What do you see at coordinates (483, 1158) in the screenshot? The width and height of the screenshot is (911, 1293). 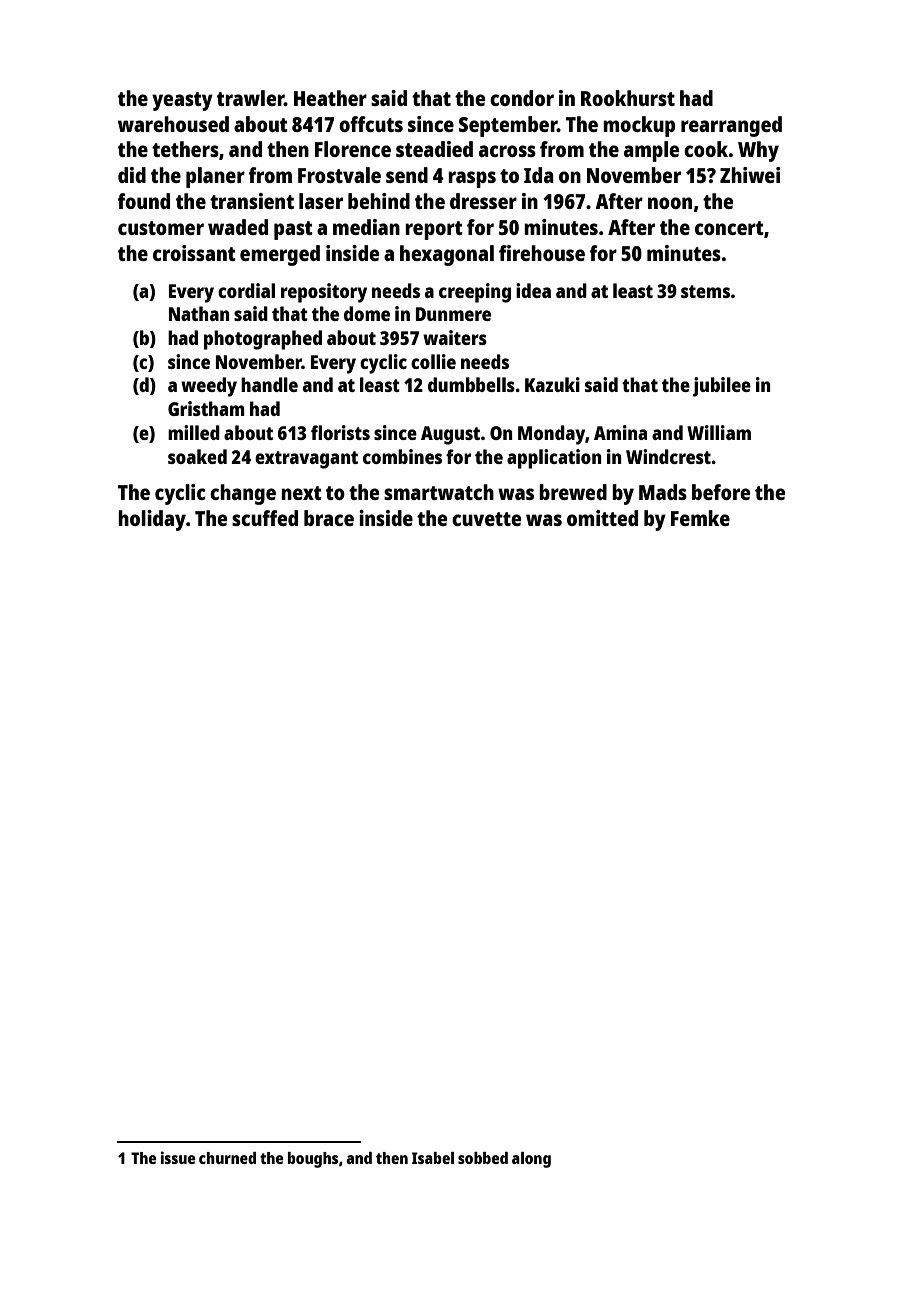 I see `sobbed` at bounding box center [483, 1158].
